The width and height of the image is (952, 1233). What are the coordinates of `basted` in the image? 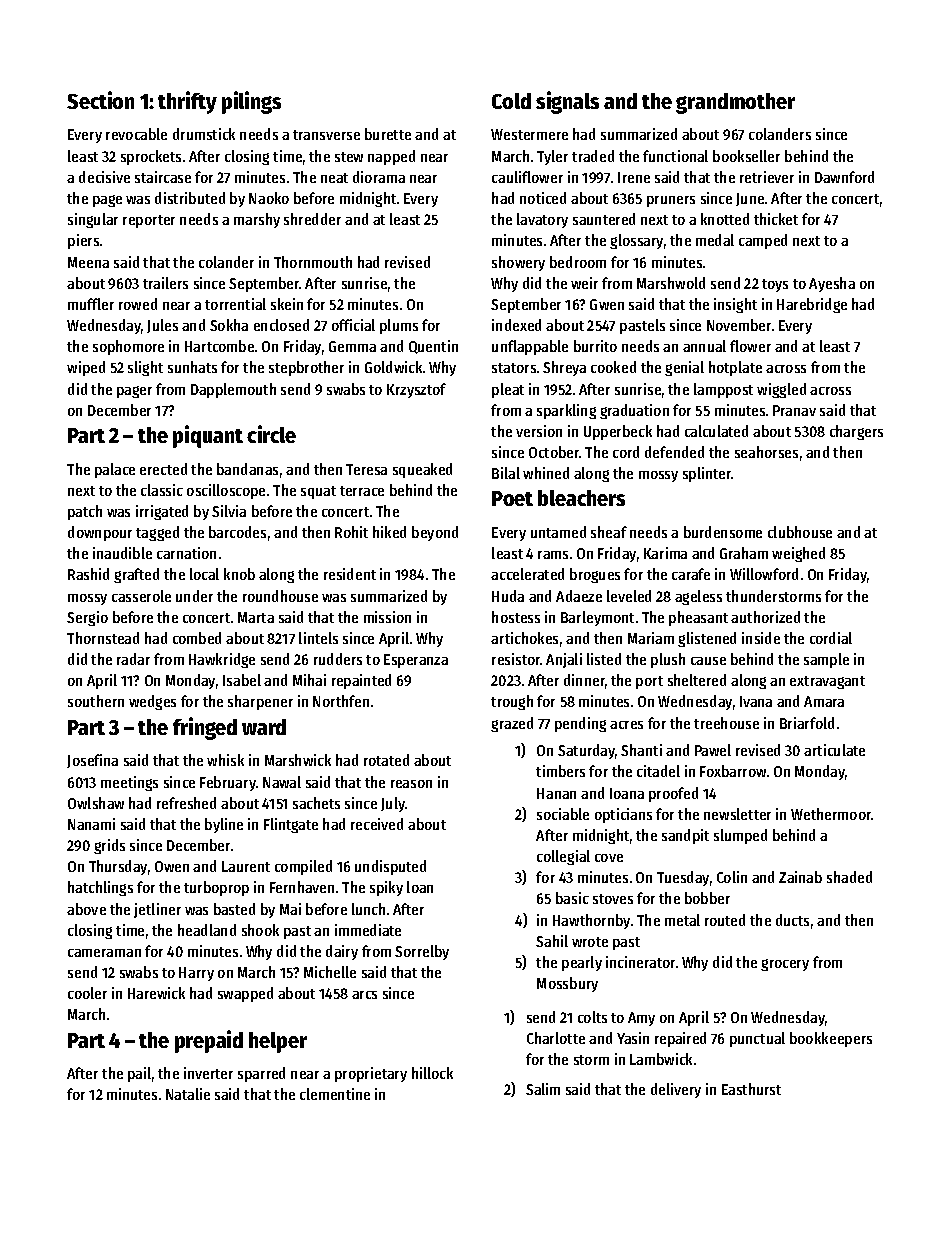 It's located at (234, 909).
